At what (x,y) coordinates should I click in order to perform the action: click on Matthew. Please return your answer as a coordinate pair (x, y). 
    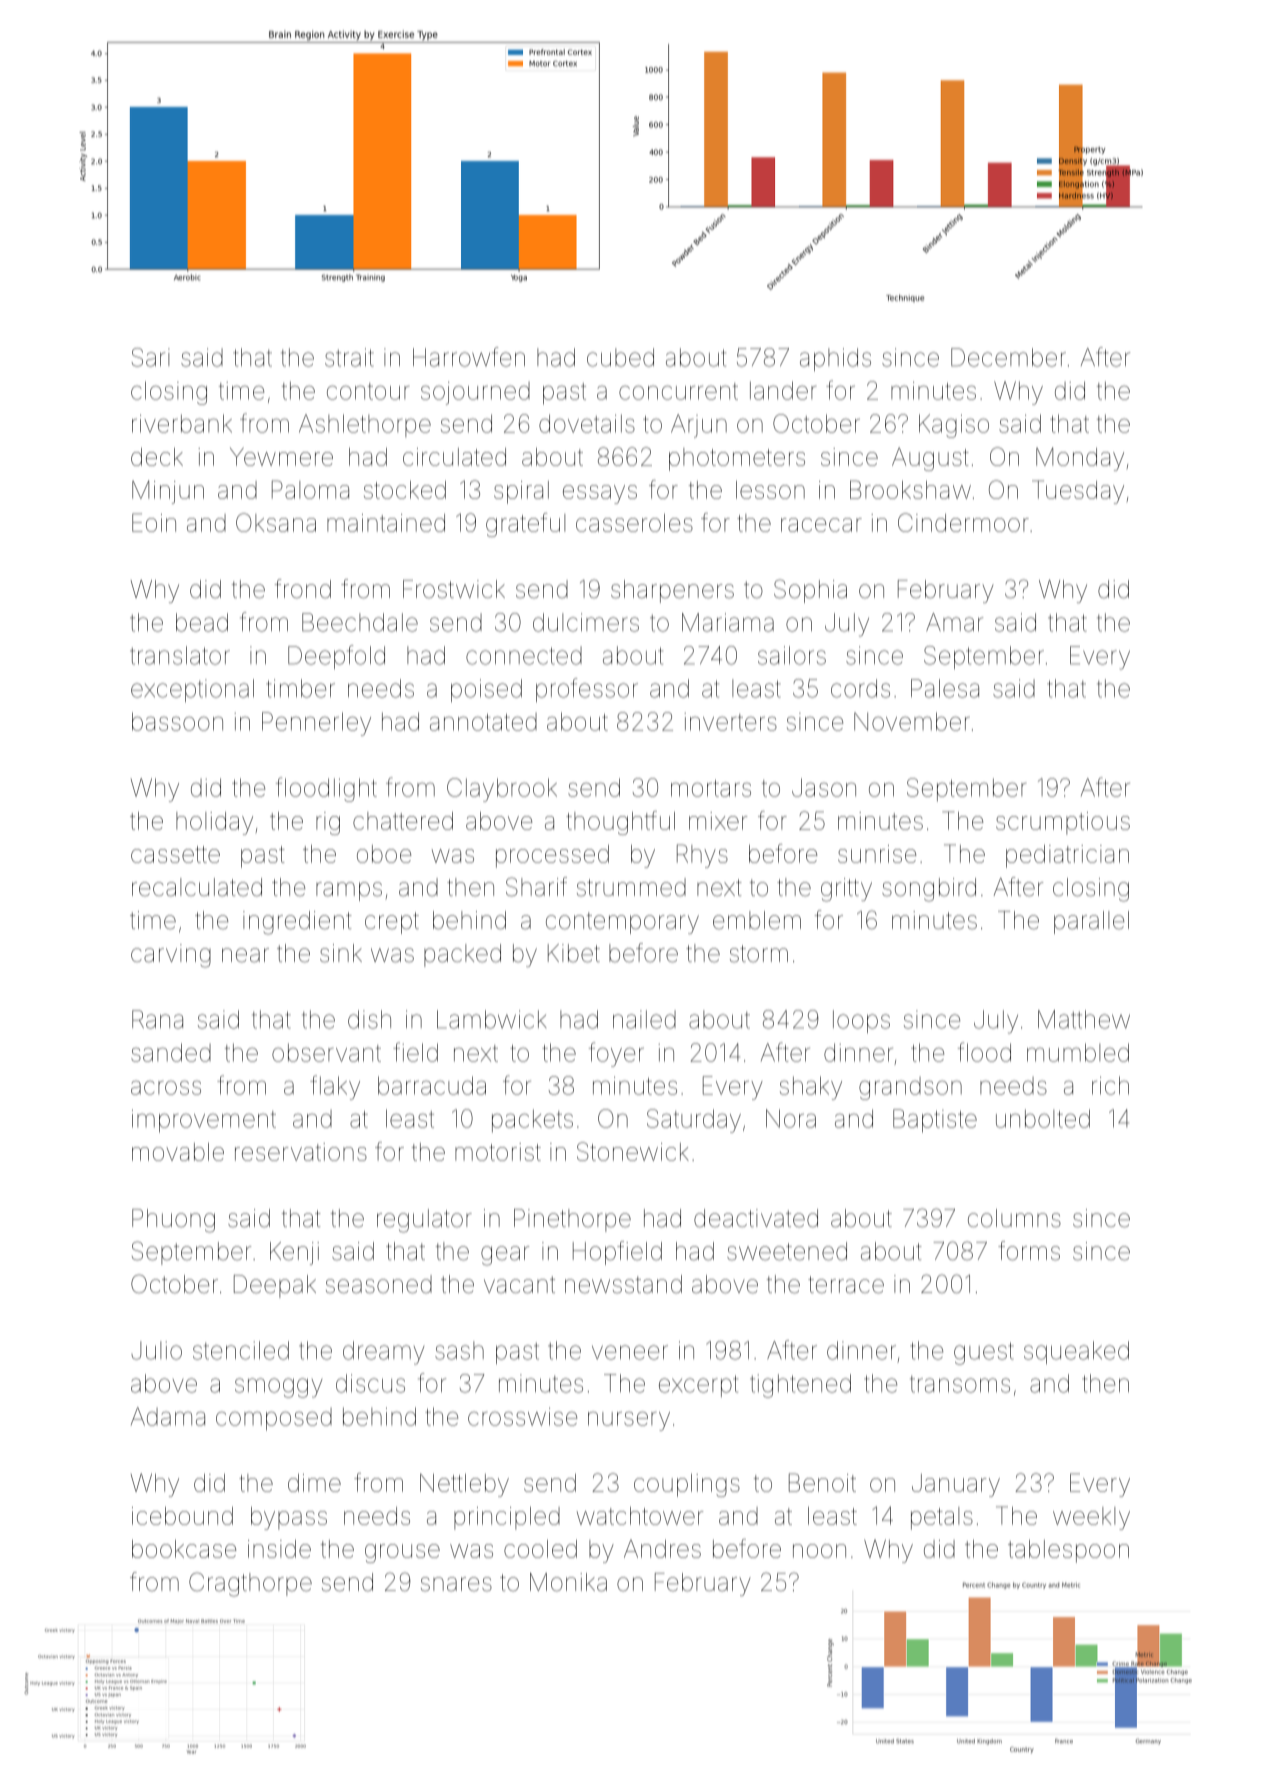
    Looking at the image, I should click on (1084, 1019).
